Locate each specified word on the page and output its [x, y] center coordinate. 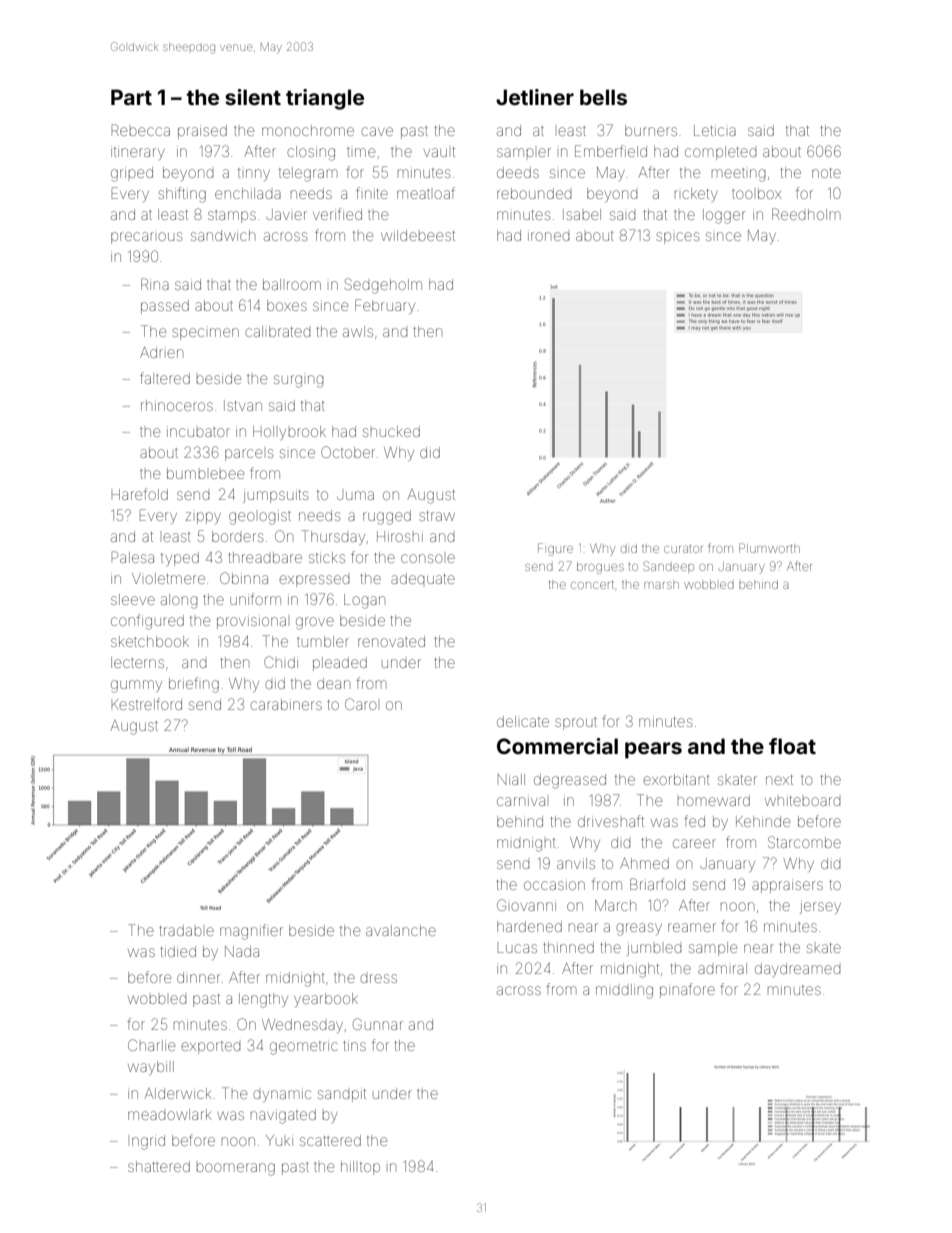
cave [377, 131]
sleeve [133, 599]
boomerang [236, 1169]
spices [677, 238]
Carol [361, 704]
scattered [330, 1140]
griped [132, 174]
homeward [714, 800]
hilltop [360, 1168]
